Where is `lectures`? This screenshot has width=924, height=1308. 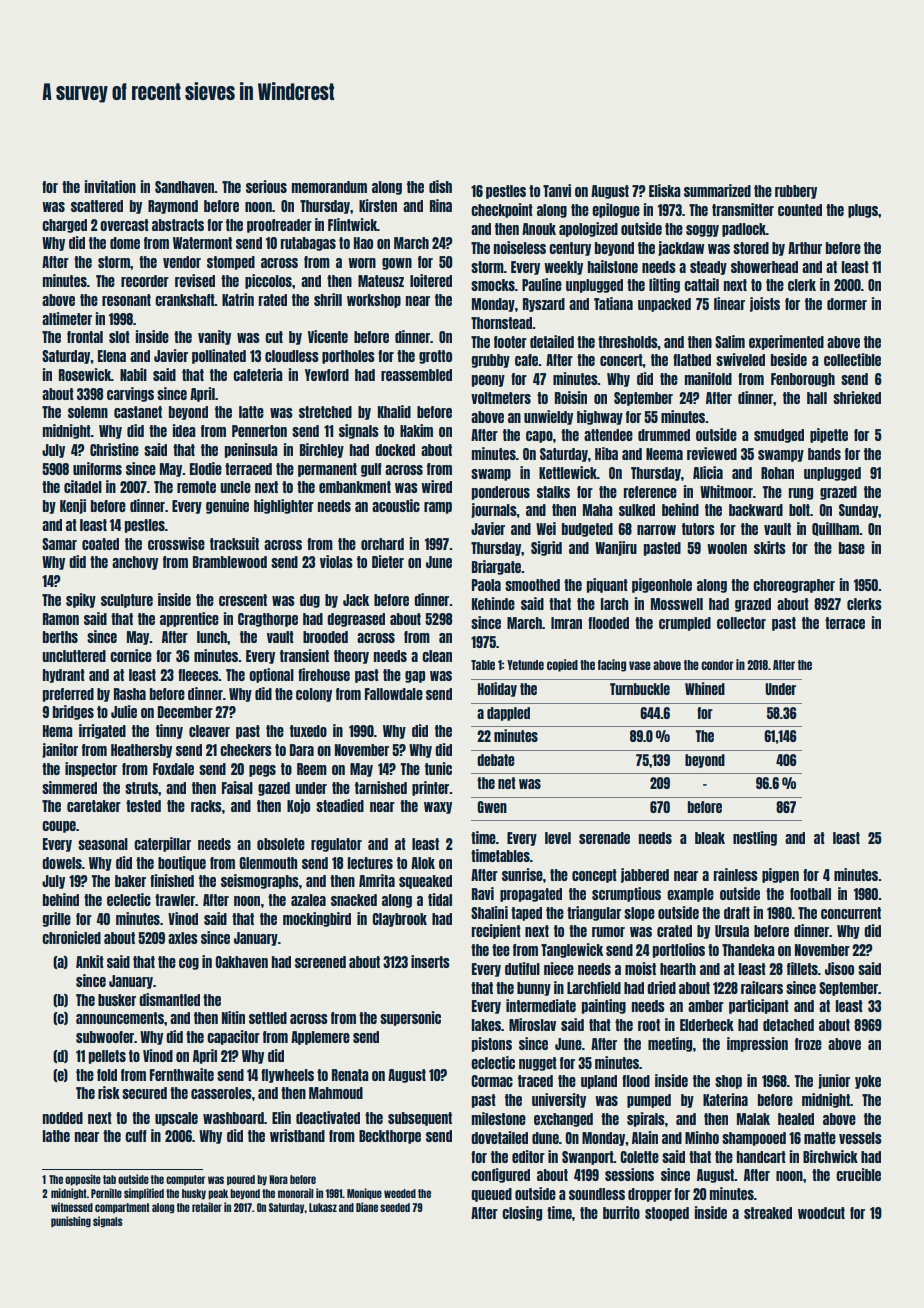
lectures is located at coordinates (370, 863).
